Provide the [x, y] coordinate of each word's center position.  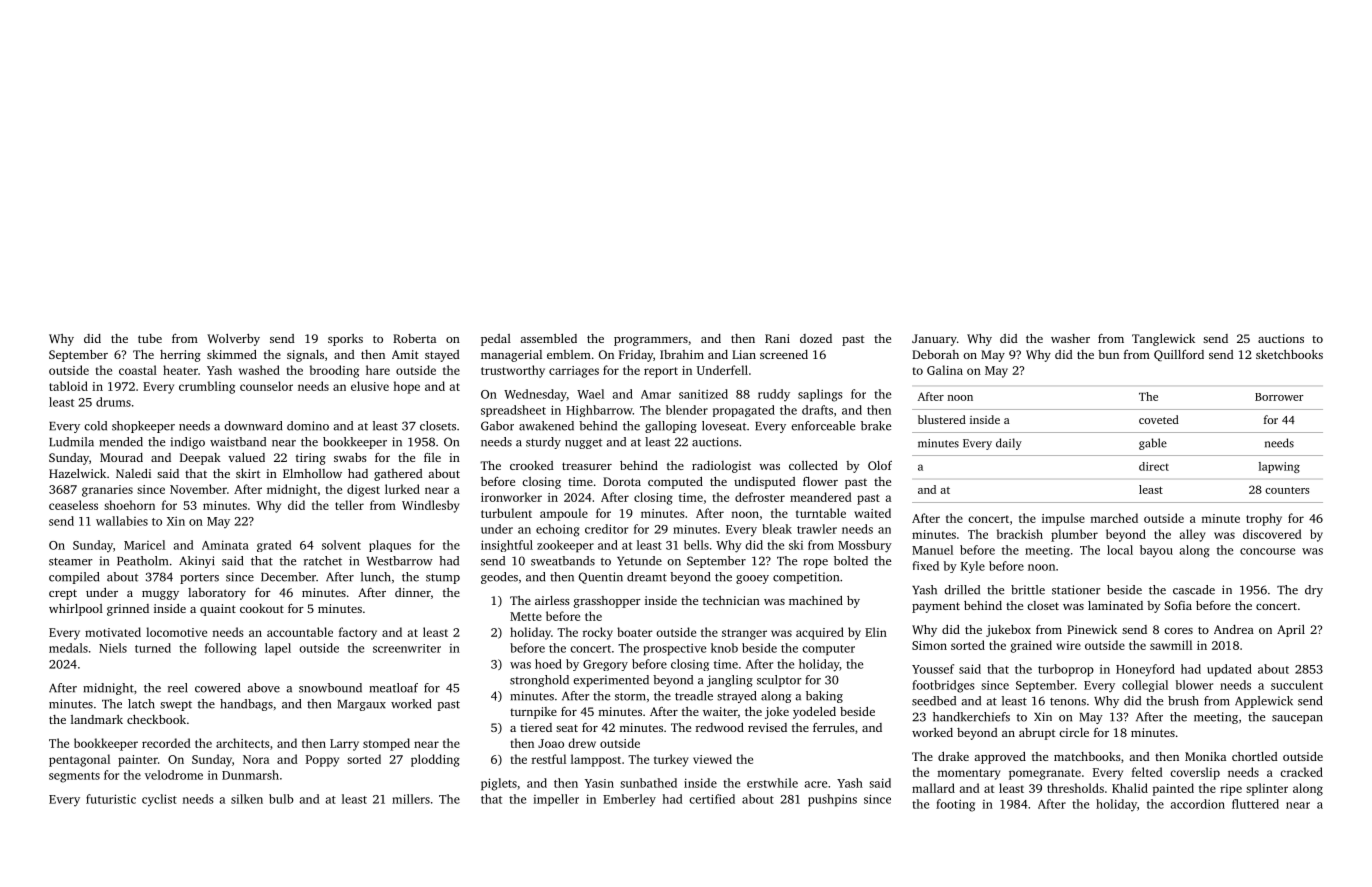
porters [199, 579]
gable [1153, 444]
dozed [816, 338]
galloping [671, 427]
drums [113, 402]
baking [824, 697]
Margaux [362, 705]
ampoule [564, 514]
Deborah [935, 354]
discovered [1272, 534]
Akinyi [197, 562]
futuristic [111, 799]
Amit [405, 354]
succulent [1297, 685]
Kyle [973, 567]
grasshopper [607, 602]
